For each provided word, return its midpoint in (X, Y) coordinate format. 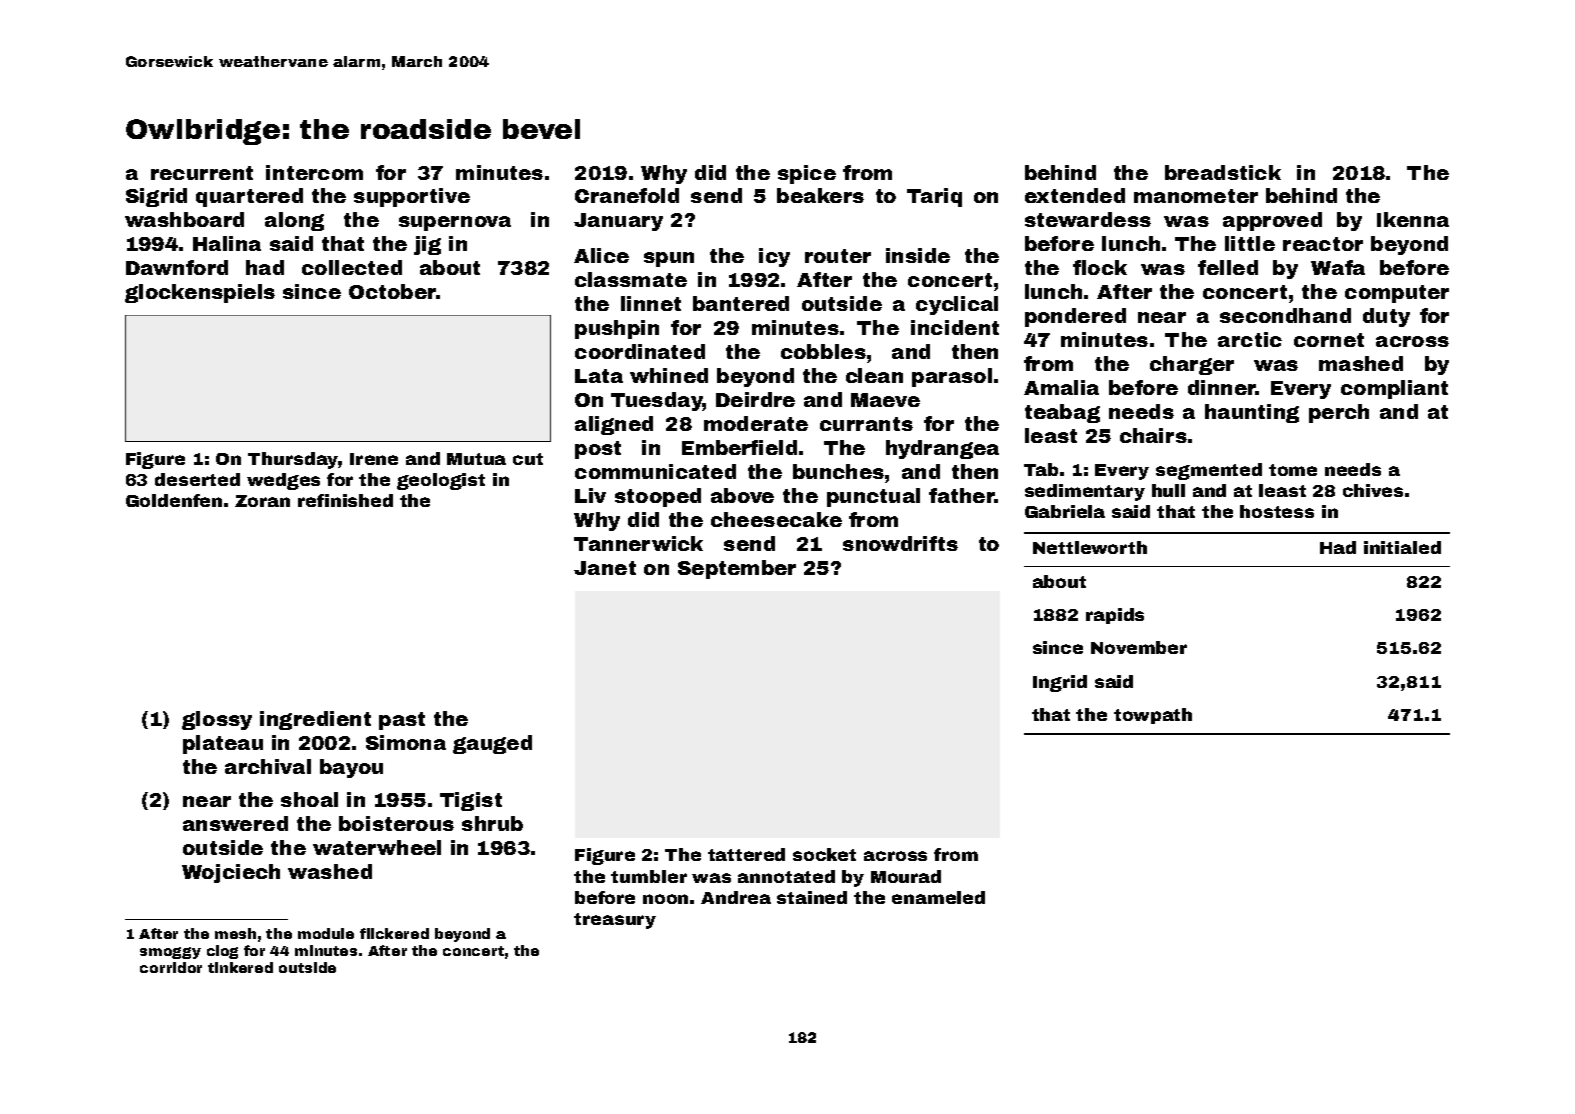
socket (824, 854)
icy (774, 257)
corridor (171, 967)
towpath (1153, 716)
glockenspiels (200, 293)
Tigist (471, 801)
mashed (1361, 363)
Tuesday (657, 401)
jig (427, 245)
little (1250, 243)
